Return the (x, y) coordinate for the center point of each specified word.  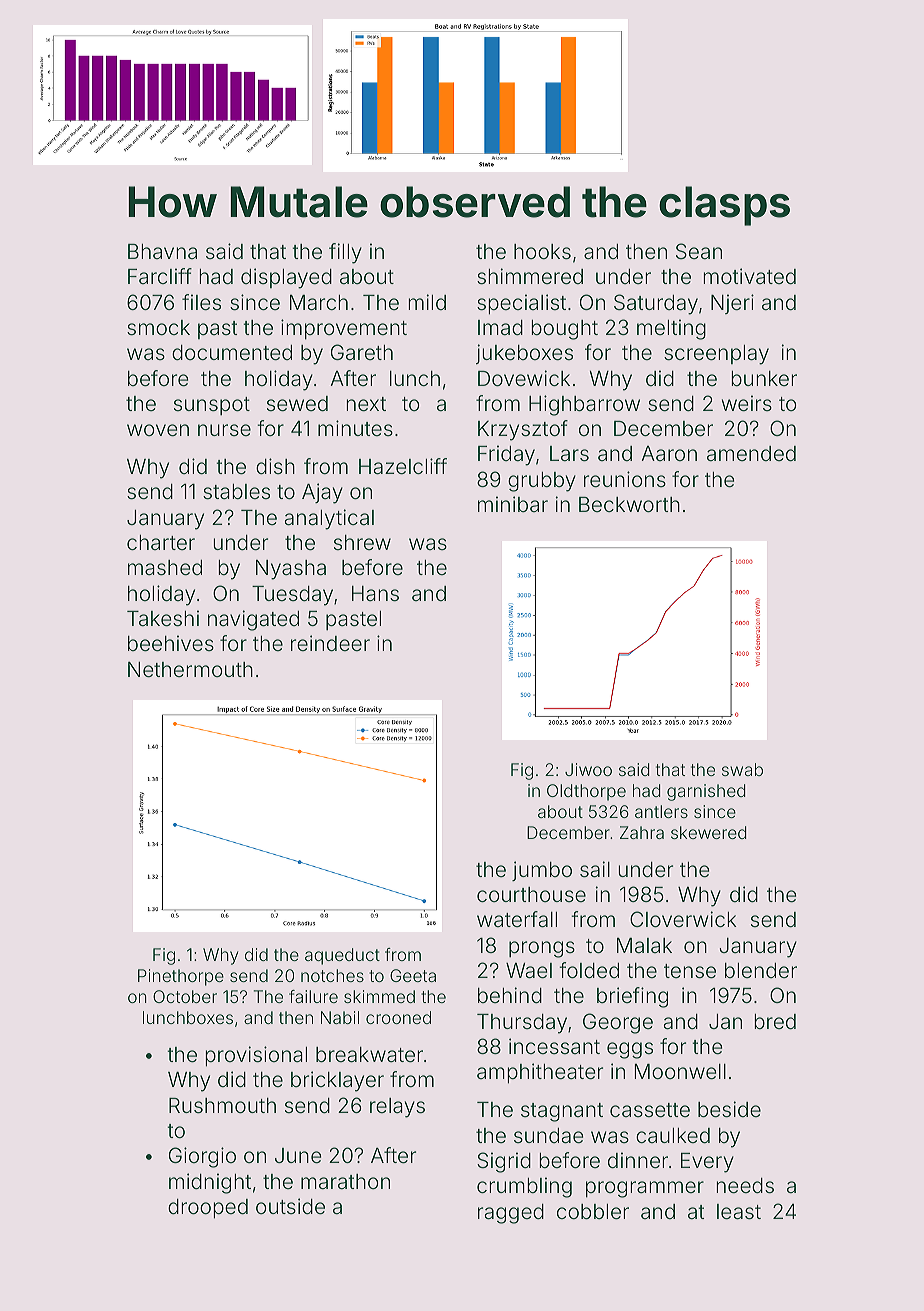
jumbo (542, 871)
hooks (542, 251)
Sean (699, 251)
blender (761, 970)
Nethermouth (190, 669)
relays (397, 1108)
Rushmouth (222, 1105)
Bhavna (162, 251)
